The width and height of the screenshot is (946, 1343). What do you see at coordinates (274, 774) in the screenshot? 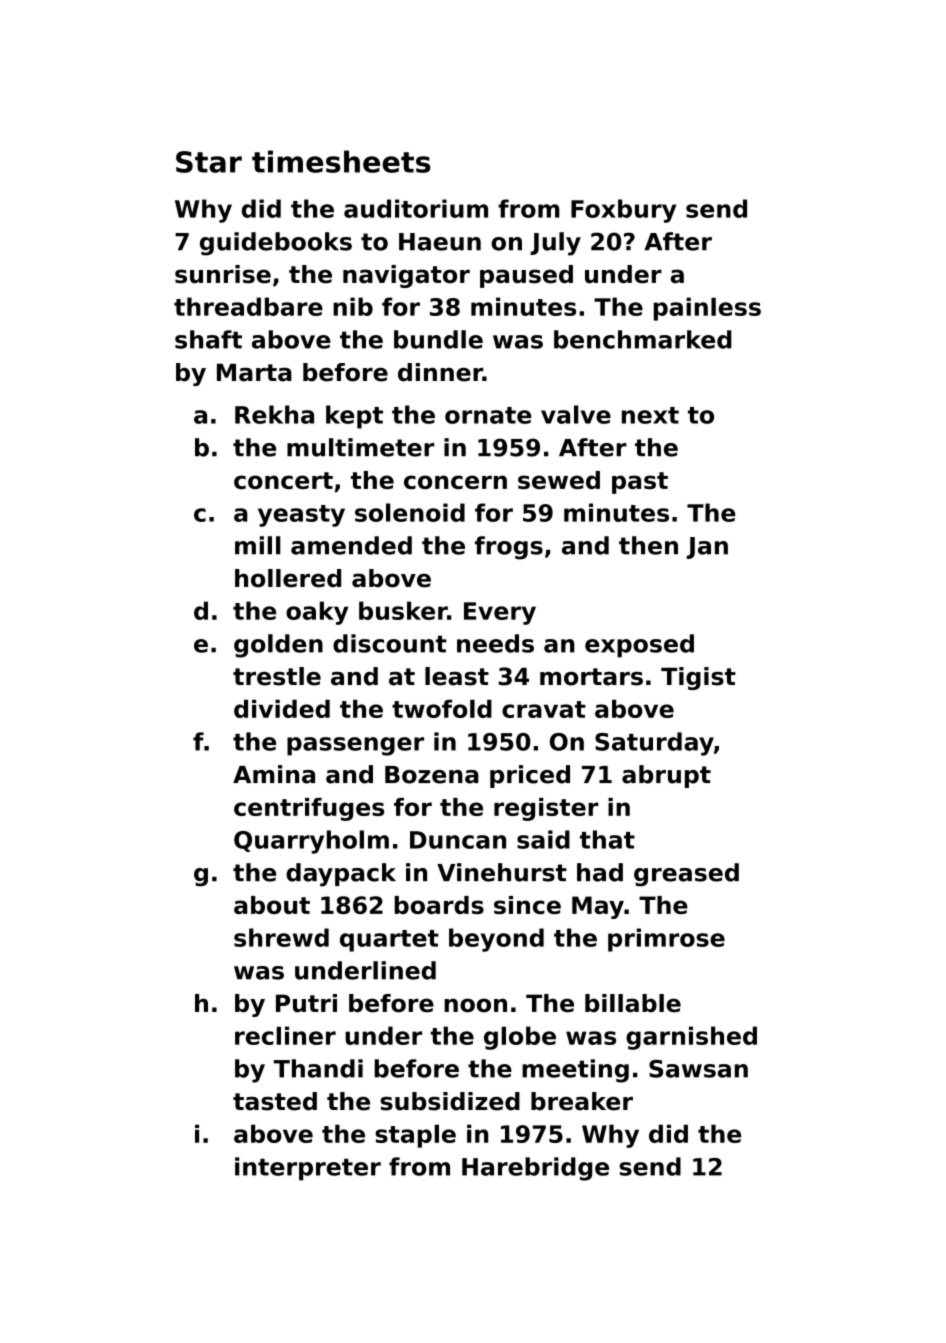
I see `Amina` at bounding box center [274, 774].
